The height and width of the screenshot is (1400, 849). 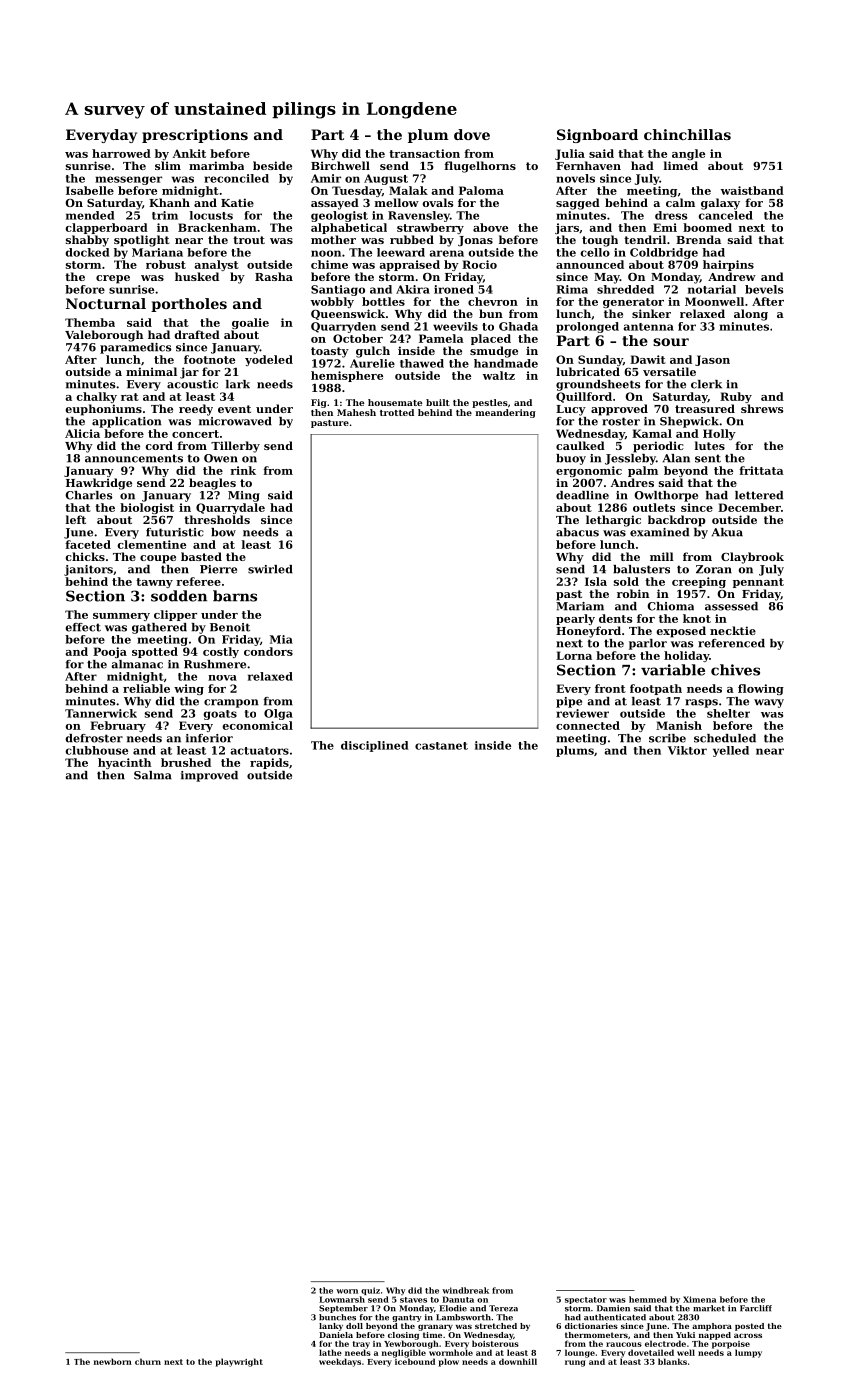 What do you see at coordinates (90, 322) in the screenshot?
I see `Themba` at bounding box center [90, 322].
